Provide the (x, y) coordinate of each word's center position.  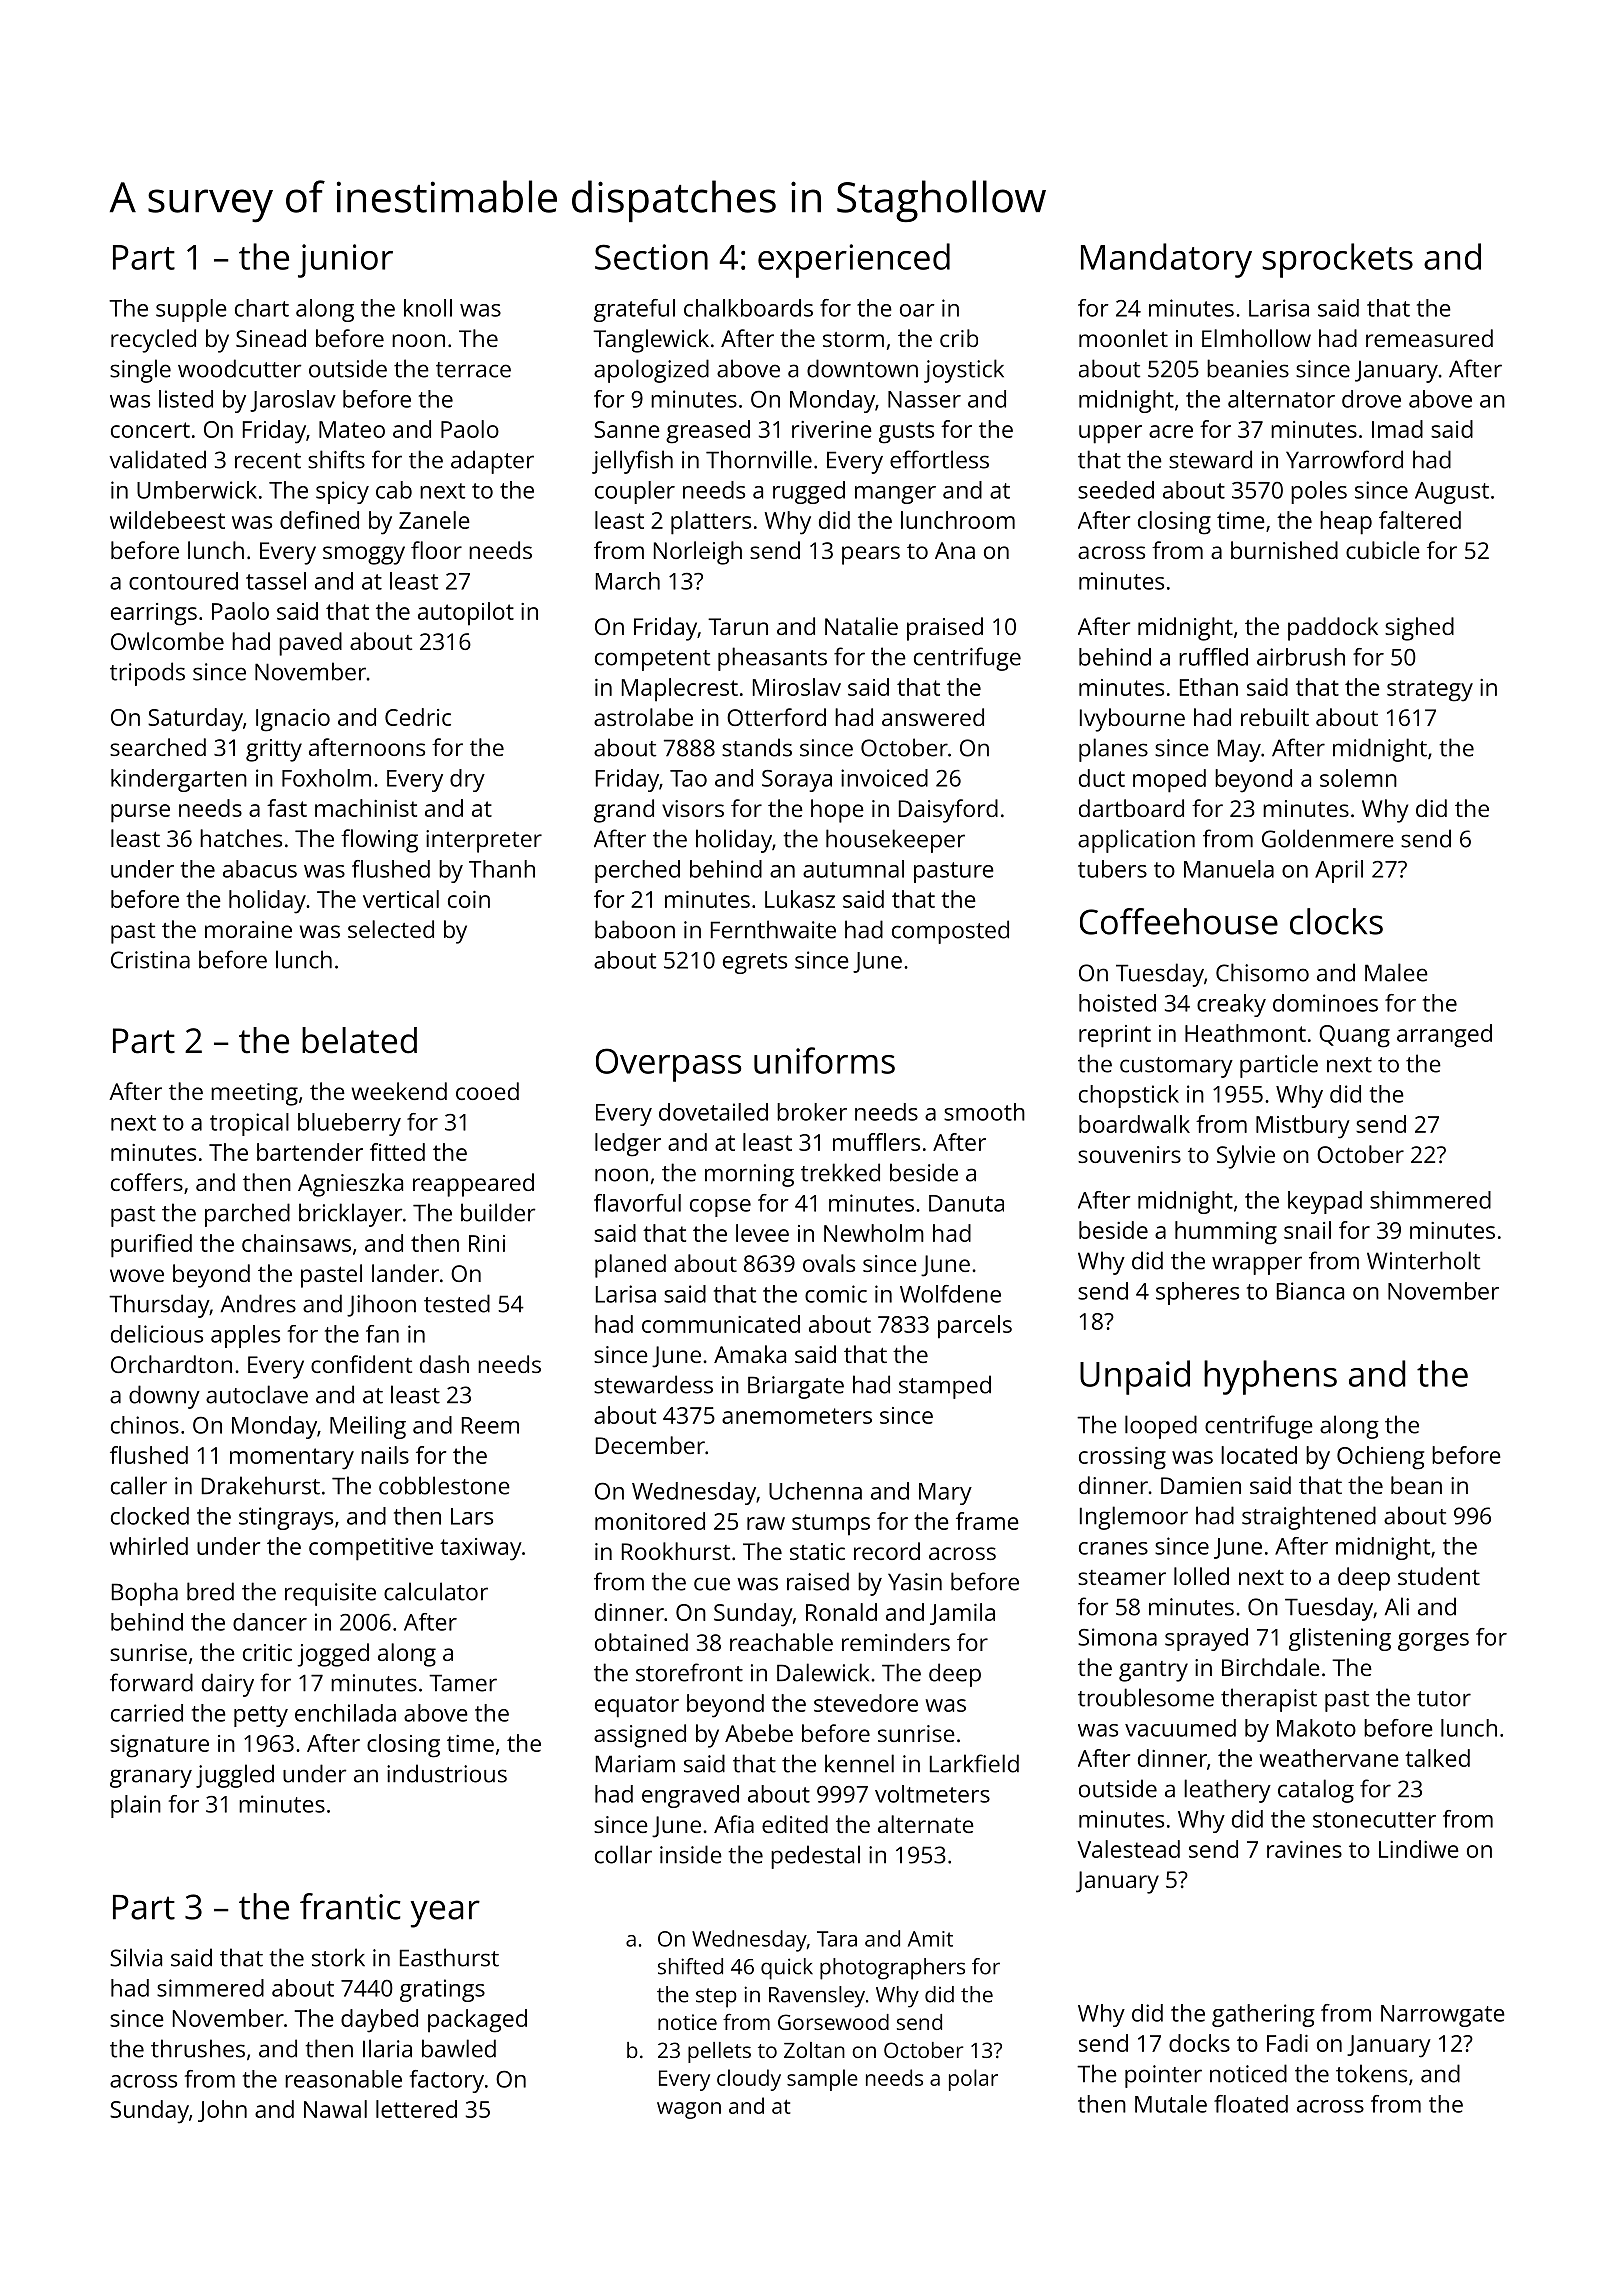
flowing (379, 841)
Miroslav (797, 687)
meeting (254, 1094)
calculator (436, 1591)
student (1439, 1576)
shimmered (1430, 1200)
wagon (689, 2110)
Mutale (1171, 2104)
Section (651, 257)
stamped (945, 1387)
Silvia (136, 1957)
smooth (984, 1112)
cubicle (1383, 550)
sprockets (1337, 260)
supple (191, 310)
